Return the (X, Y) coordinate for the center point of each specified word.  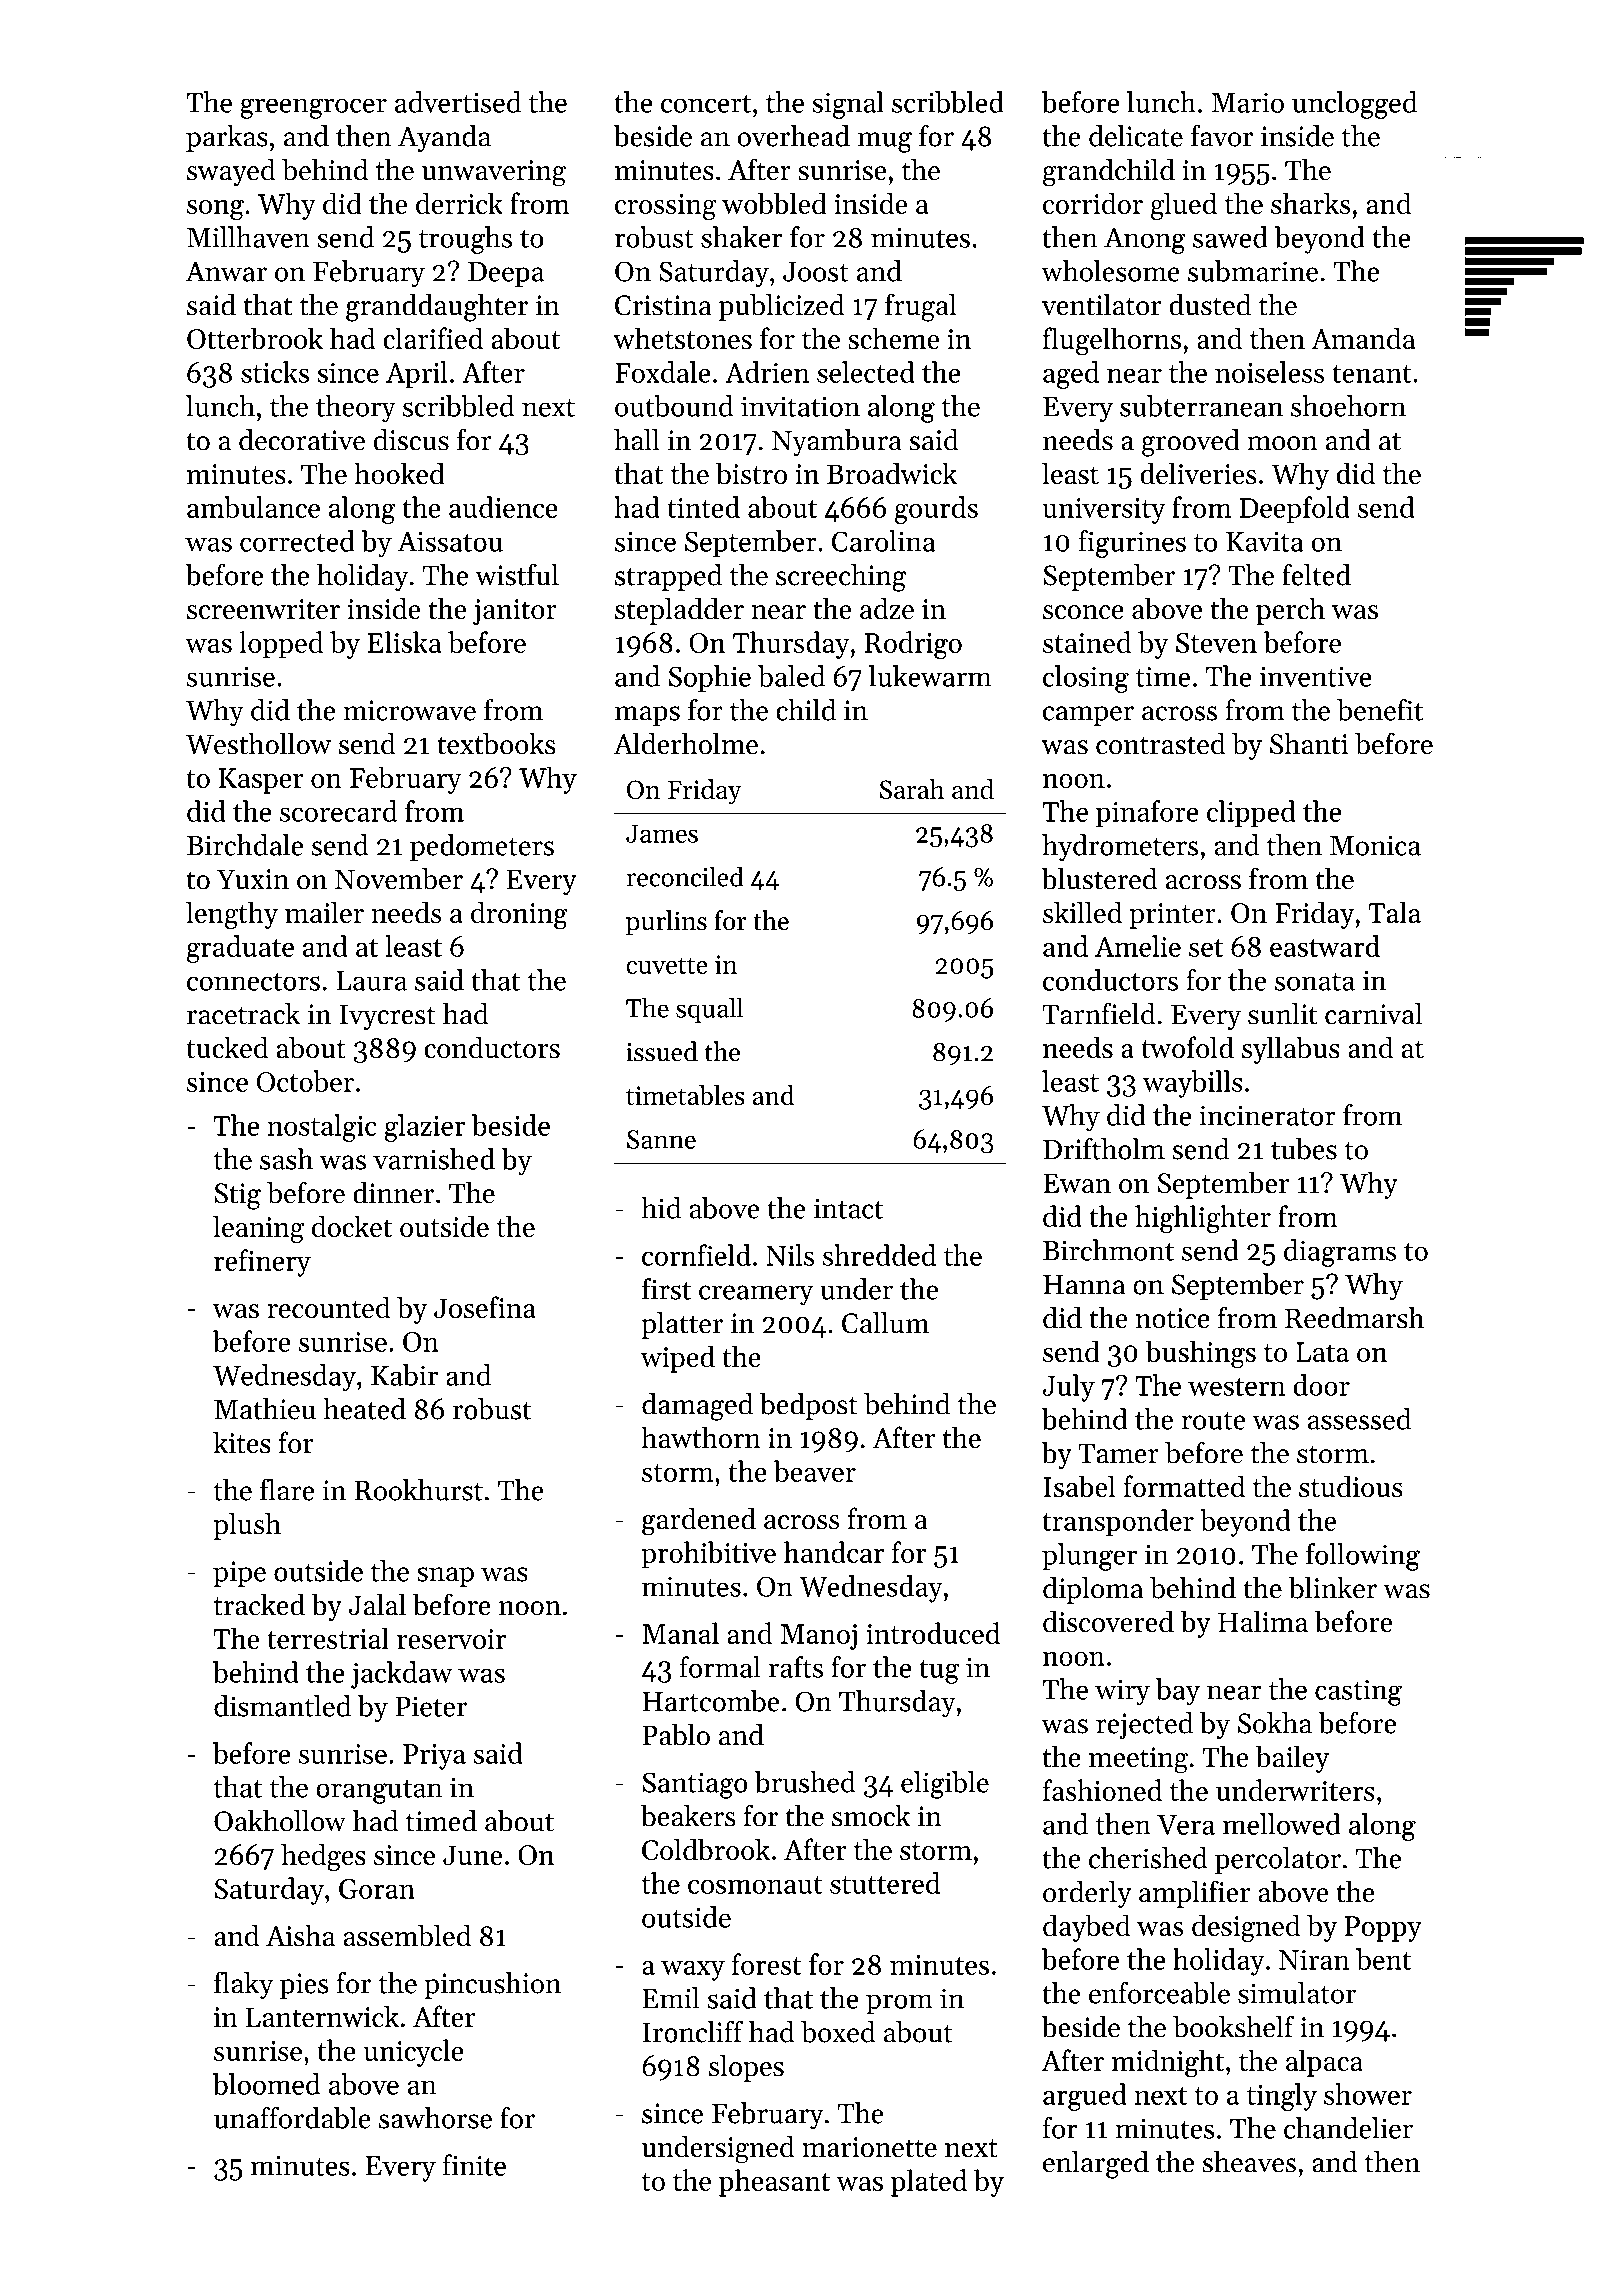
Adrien (767, 372)
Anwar (226, 271)
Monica (1375, 845)
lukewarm (930, 676)
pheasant (774, 2183)
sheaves (1249, 2162)
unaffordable (292, 2118)
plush (247, 1526)
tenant (1372, 374)
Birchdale (245, 845)
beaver (815, 1471)
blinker (1333, 1588)
